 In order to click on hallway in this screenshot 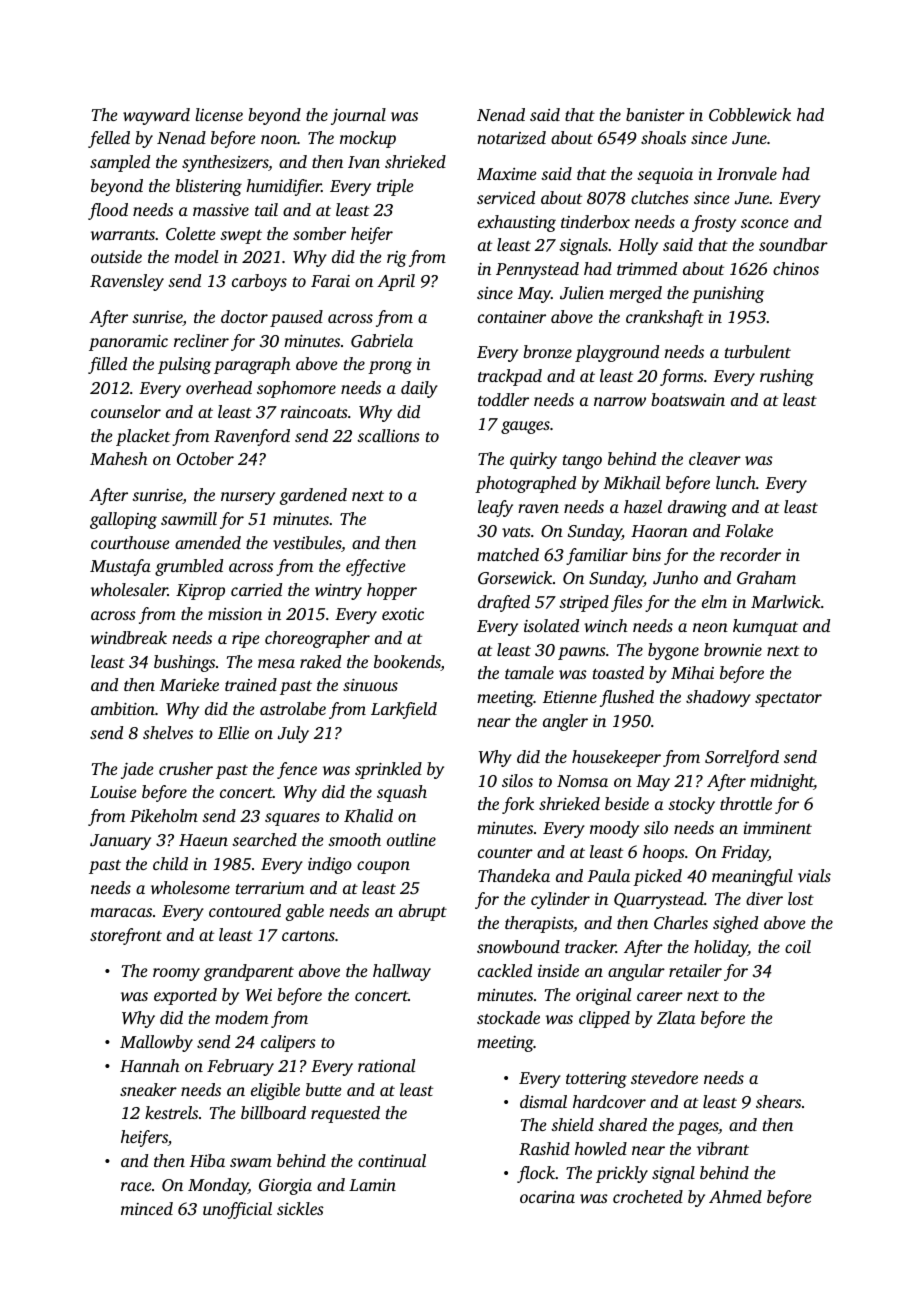, I will do `click(402, 972)`.
